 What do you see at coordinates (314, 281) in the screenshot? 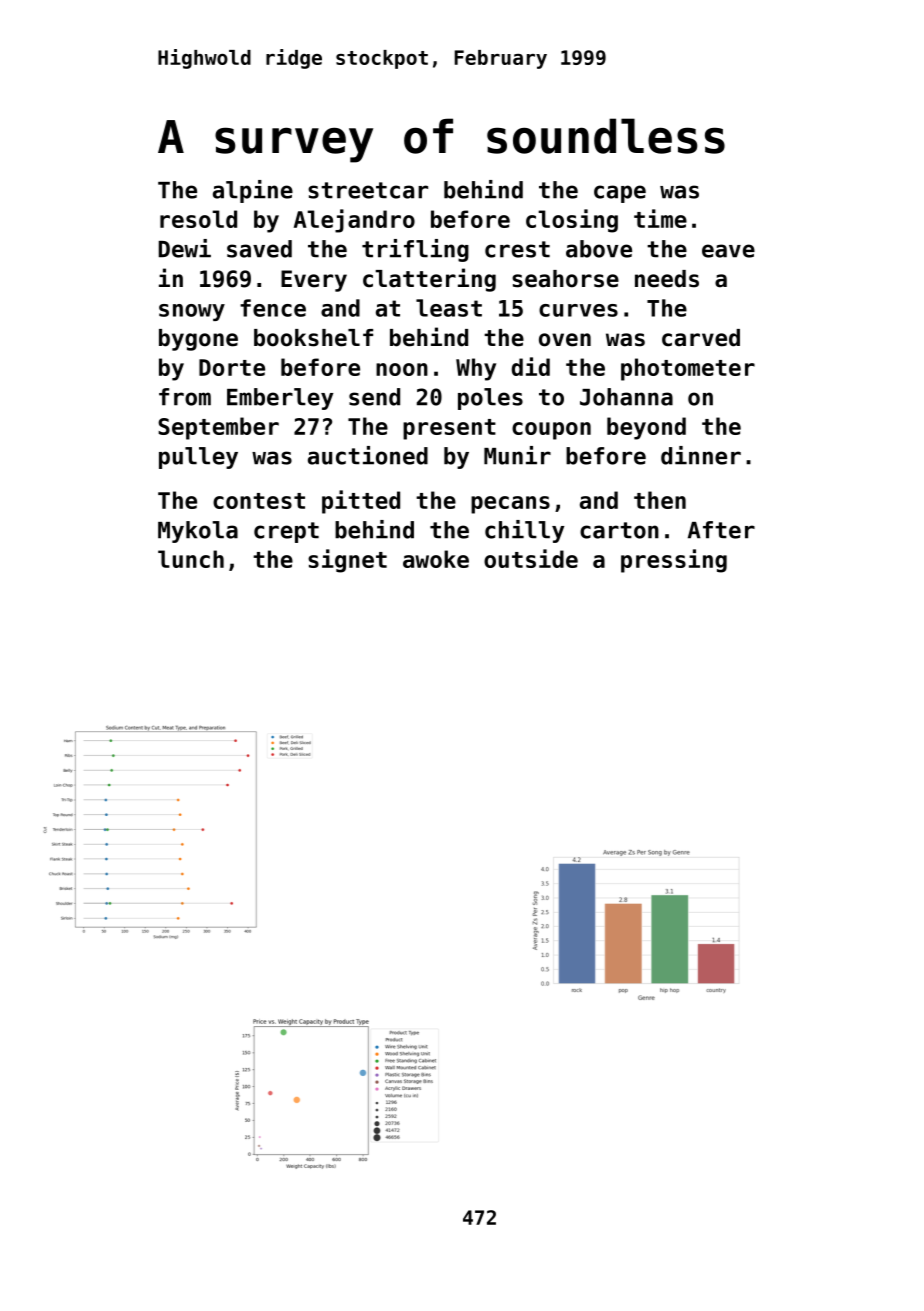
I see `Every` at bounding box center [314, 281].
